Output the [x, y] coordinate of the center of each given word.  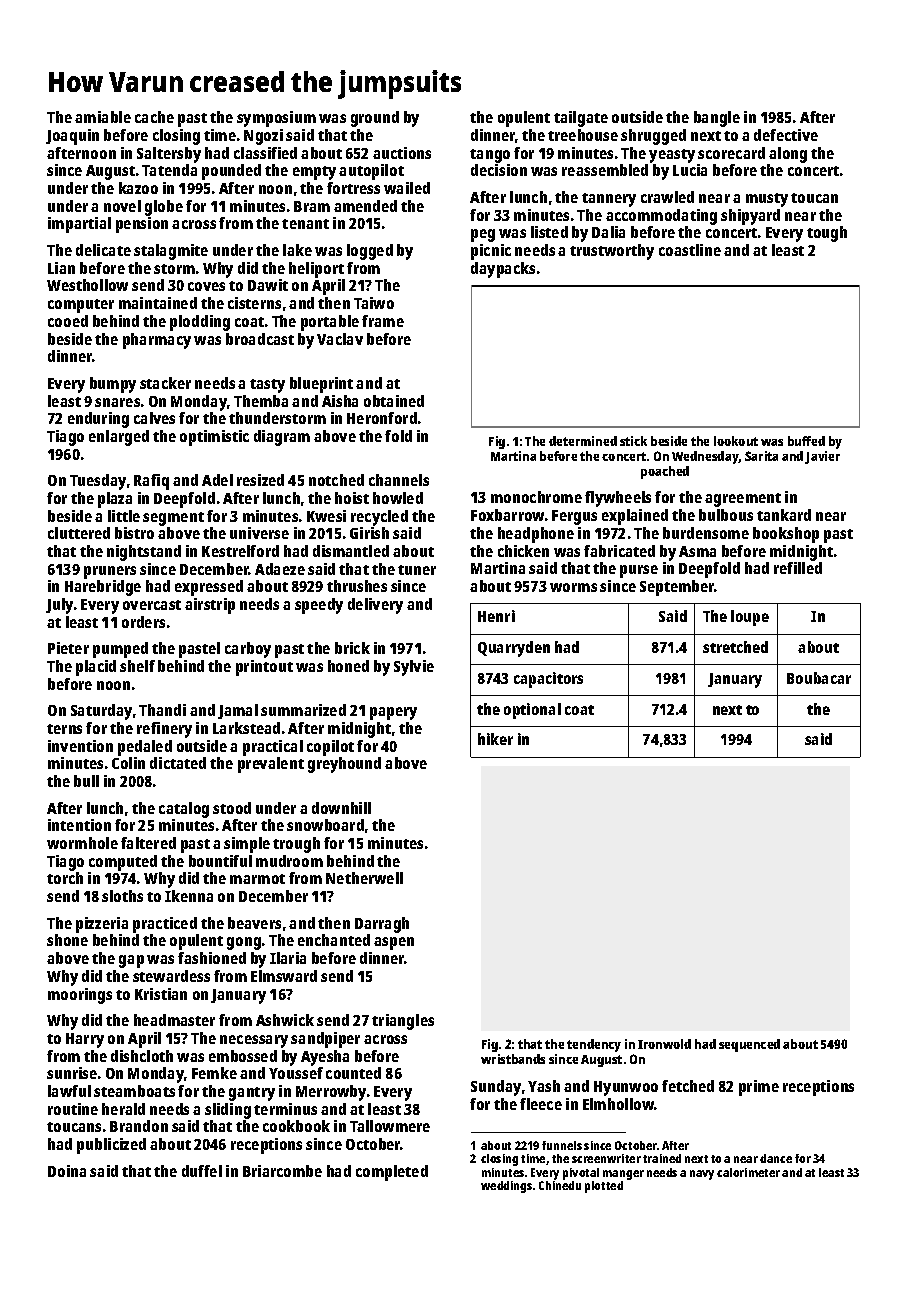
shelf [137, 666]
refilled [798, 568]
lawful [69, 1091]
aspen [394, 943]
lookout [736, 441]
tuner [417, 570]
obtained [394, 401]
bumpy [113, 385]
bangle [717, 119]
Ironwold [664, 1044]
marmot [257, 879]
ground [375, 119]
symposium [276, 119]
